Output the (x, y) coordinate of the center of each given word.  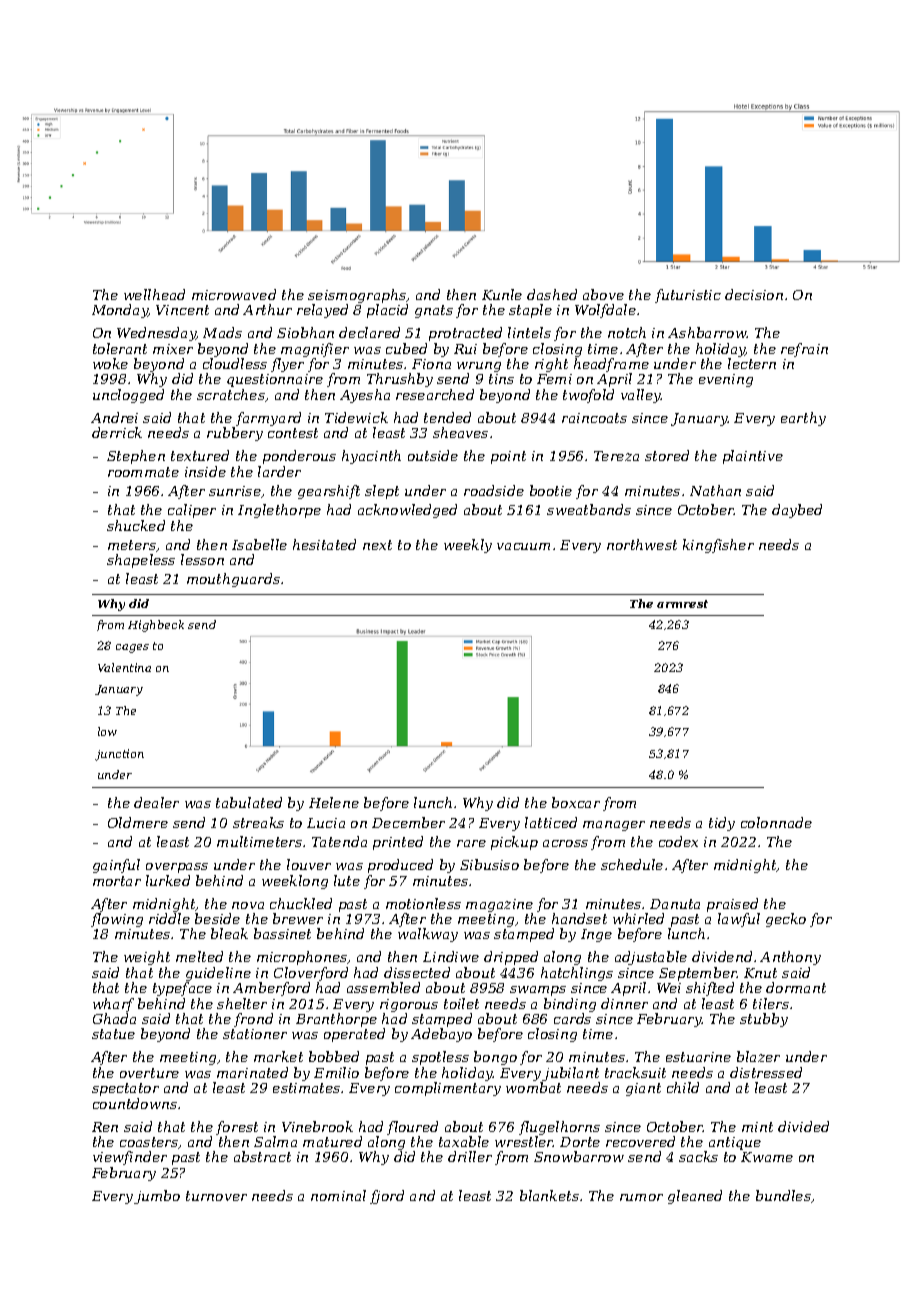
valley (641, 396)
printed (398, 843)
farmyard (268, 419)
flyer (287, 365)
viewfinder (130, 1158)
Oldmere (138, 822)
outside (433, 455)
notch (627, 332)
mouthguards (233, 580)
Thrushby (400, 380)
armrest (682, 604)
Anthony (790, 958)
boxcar (576, 802)
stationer (255, 1034)
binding (570, 1005)
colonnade (776, 822)
